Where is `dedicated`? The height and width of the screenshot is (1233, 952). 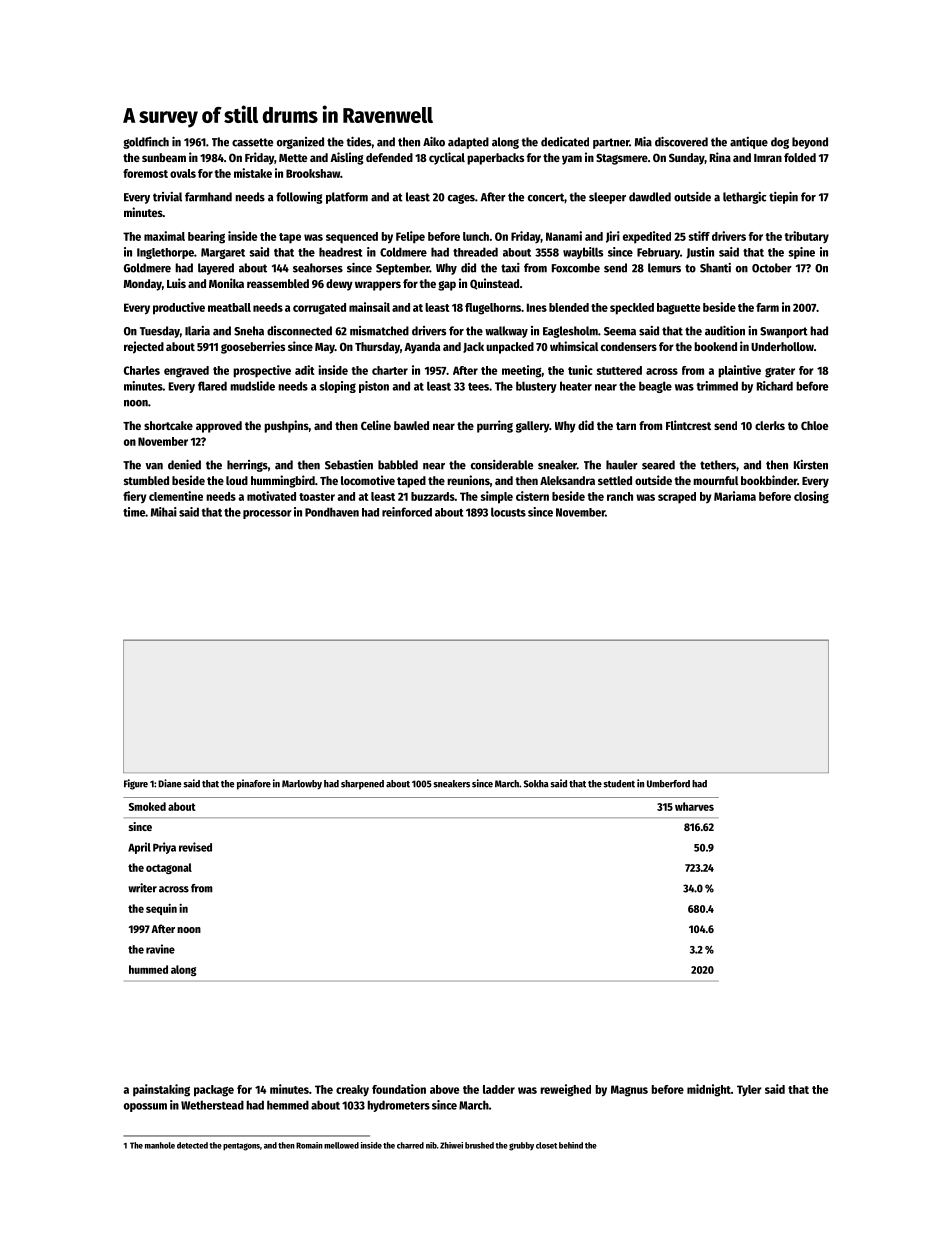 dedicated is located at coordinates (565, 142).
